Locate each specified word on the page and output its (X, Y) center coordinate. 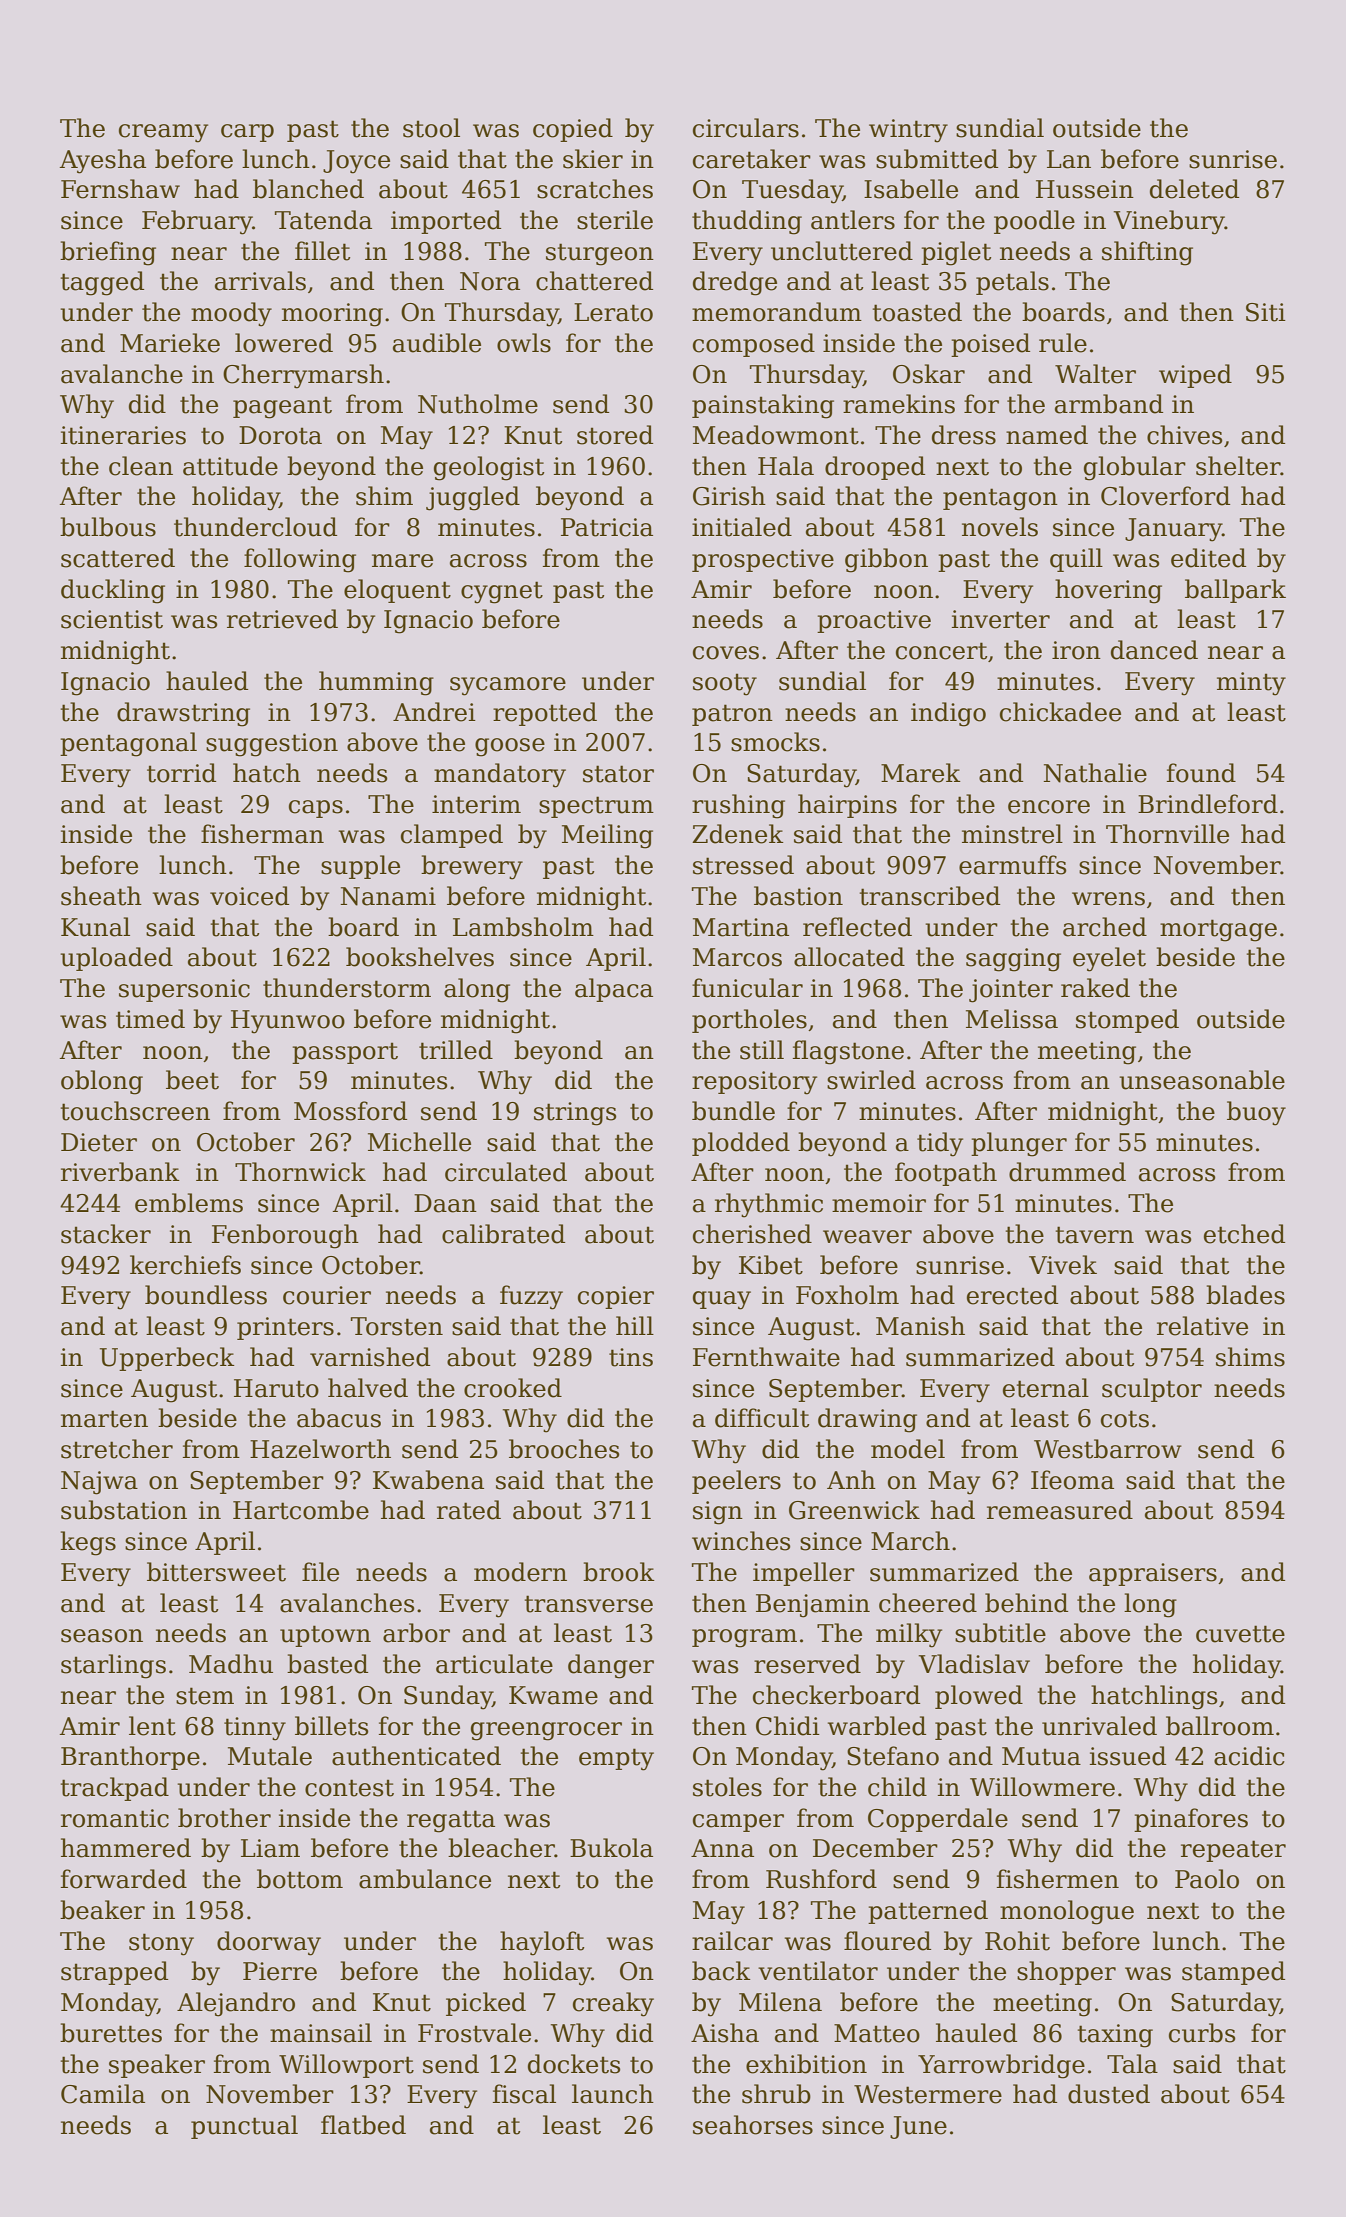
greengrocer (546, 1731)
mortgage (1218, 930)
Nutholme (478, 404)
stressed (743, 865)
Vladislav (974, 1664)
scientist (112, 619)
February (197, 222)
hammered (126, 1848)
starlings (113, 1666)
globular (1135, 468)
